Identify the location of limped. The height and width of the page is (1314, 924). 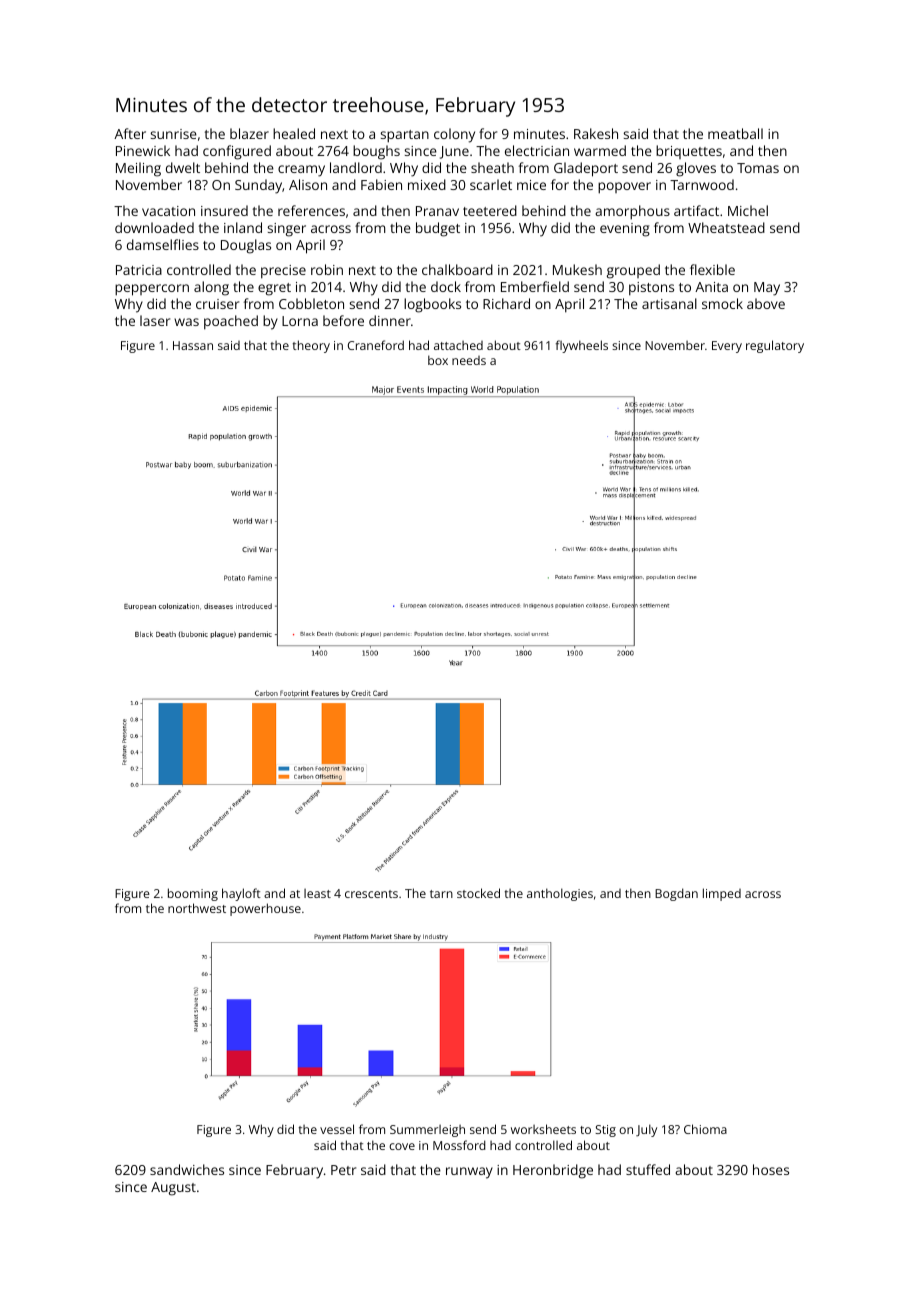
(722, 894).
